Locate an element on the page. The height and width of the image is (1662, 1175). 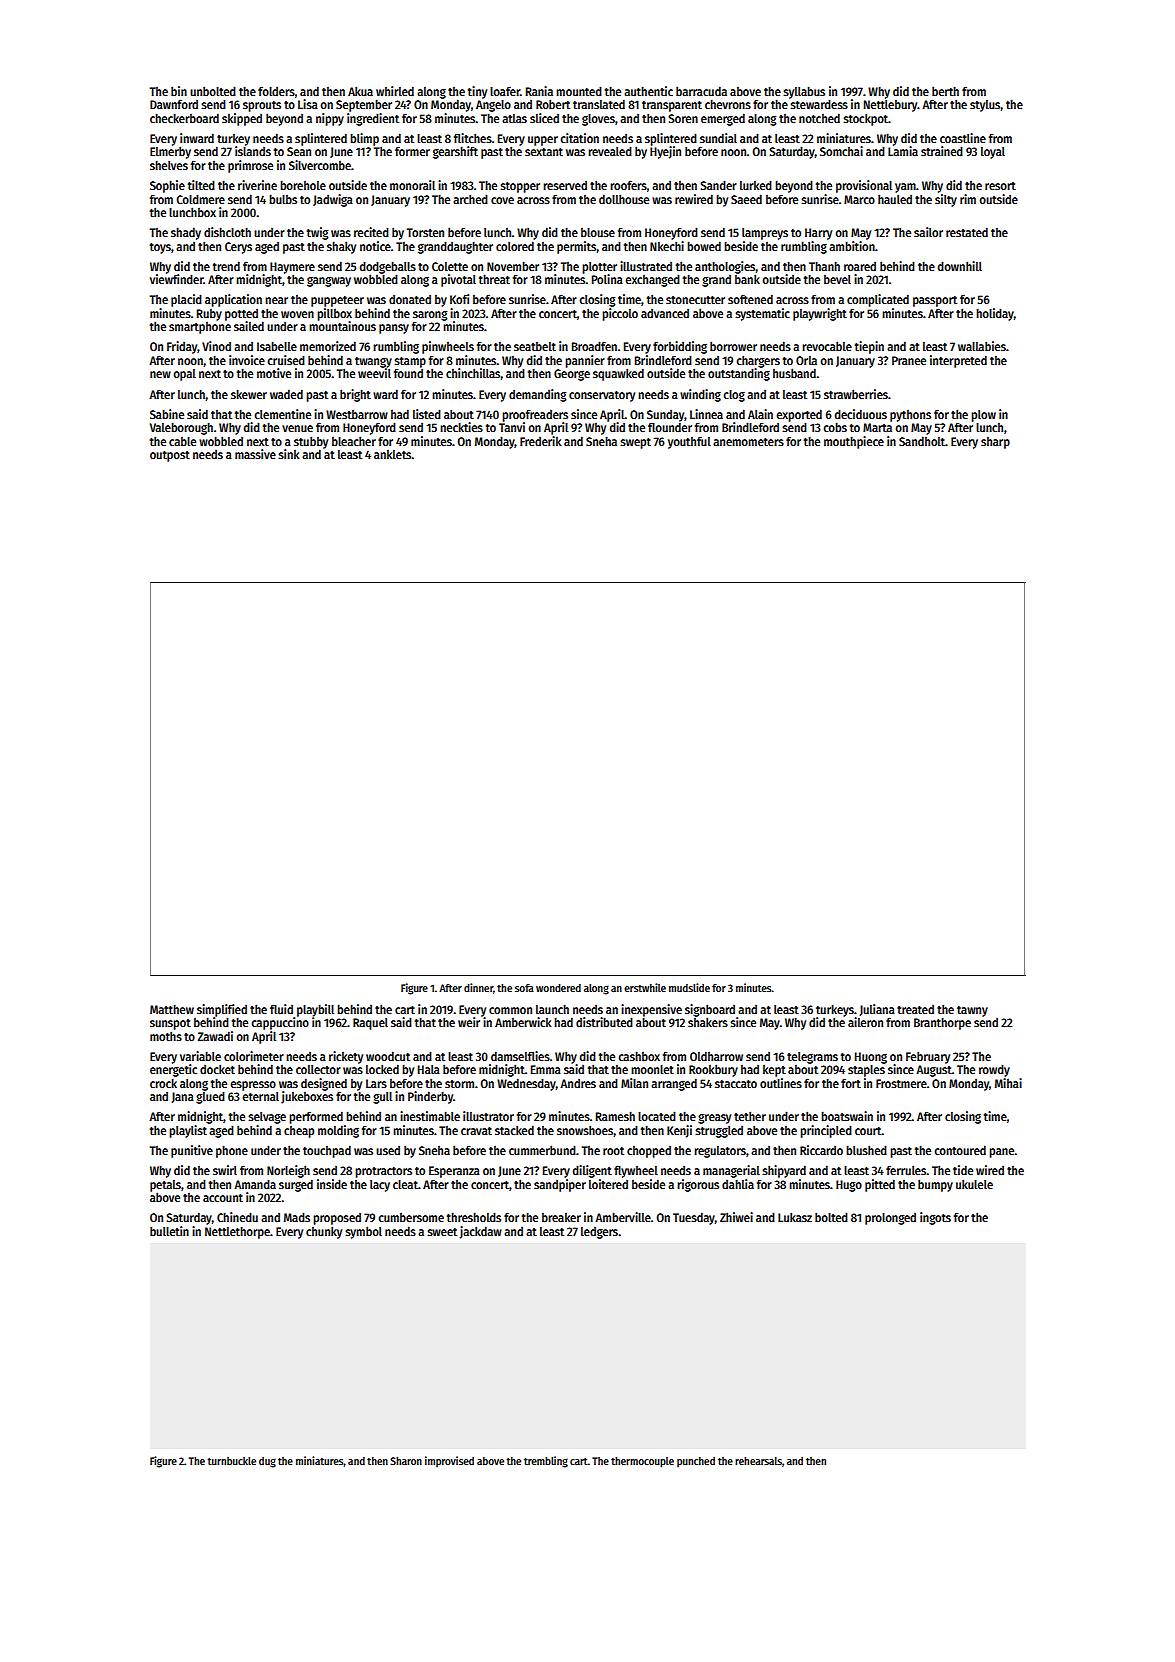
ledgers is located at coordinates (599, 1233).
